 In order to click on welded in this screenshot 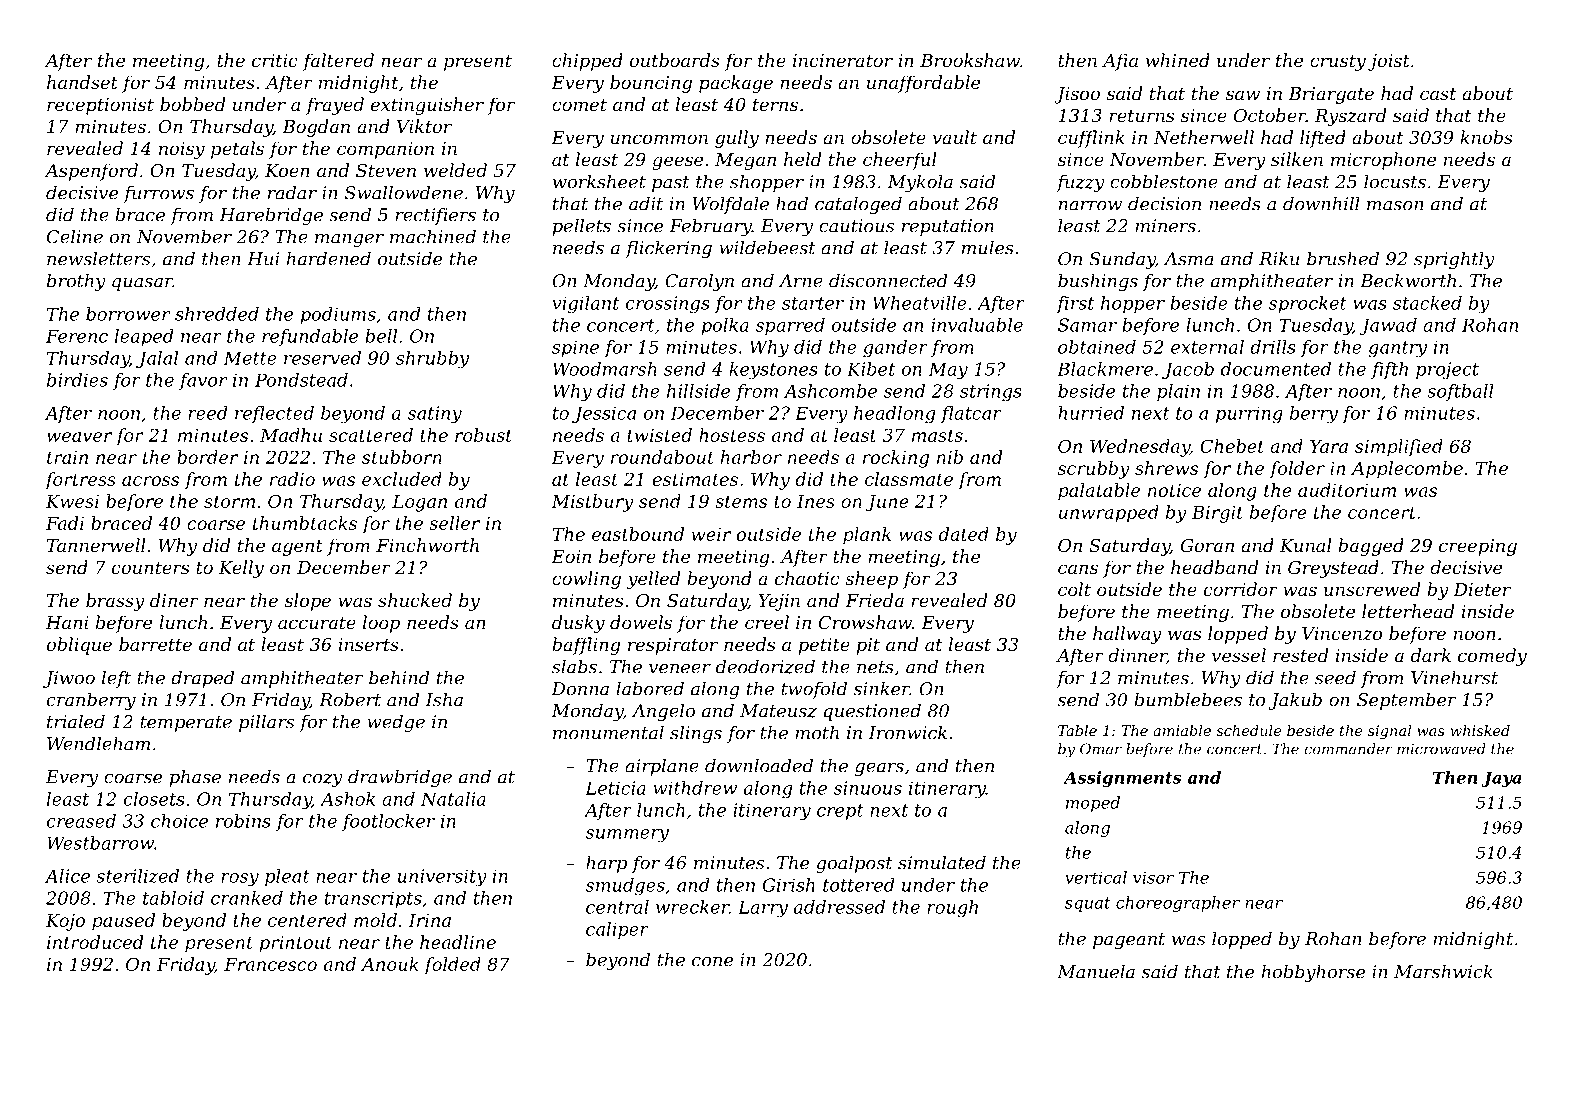, I will do `click(455, 170)`.
